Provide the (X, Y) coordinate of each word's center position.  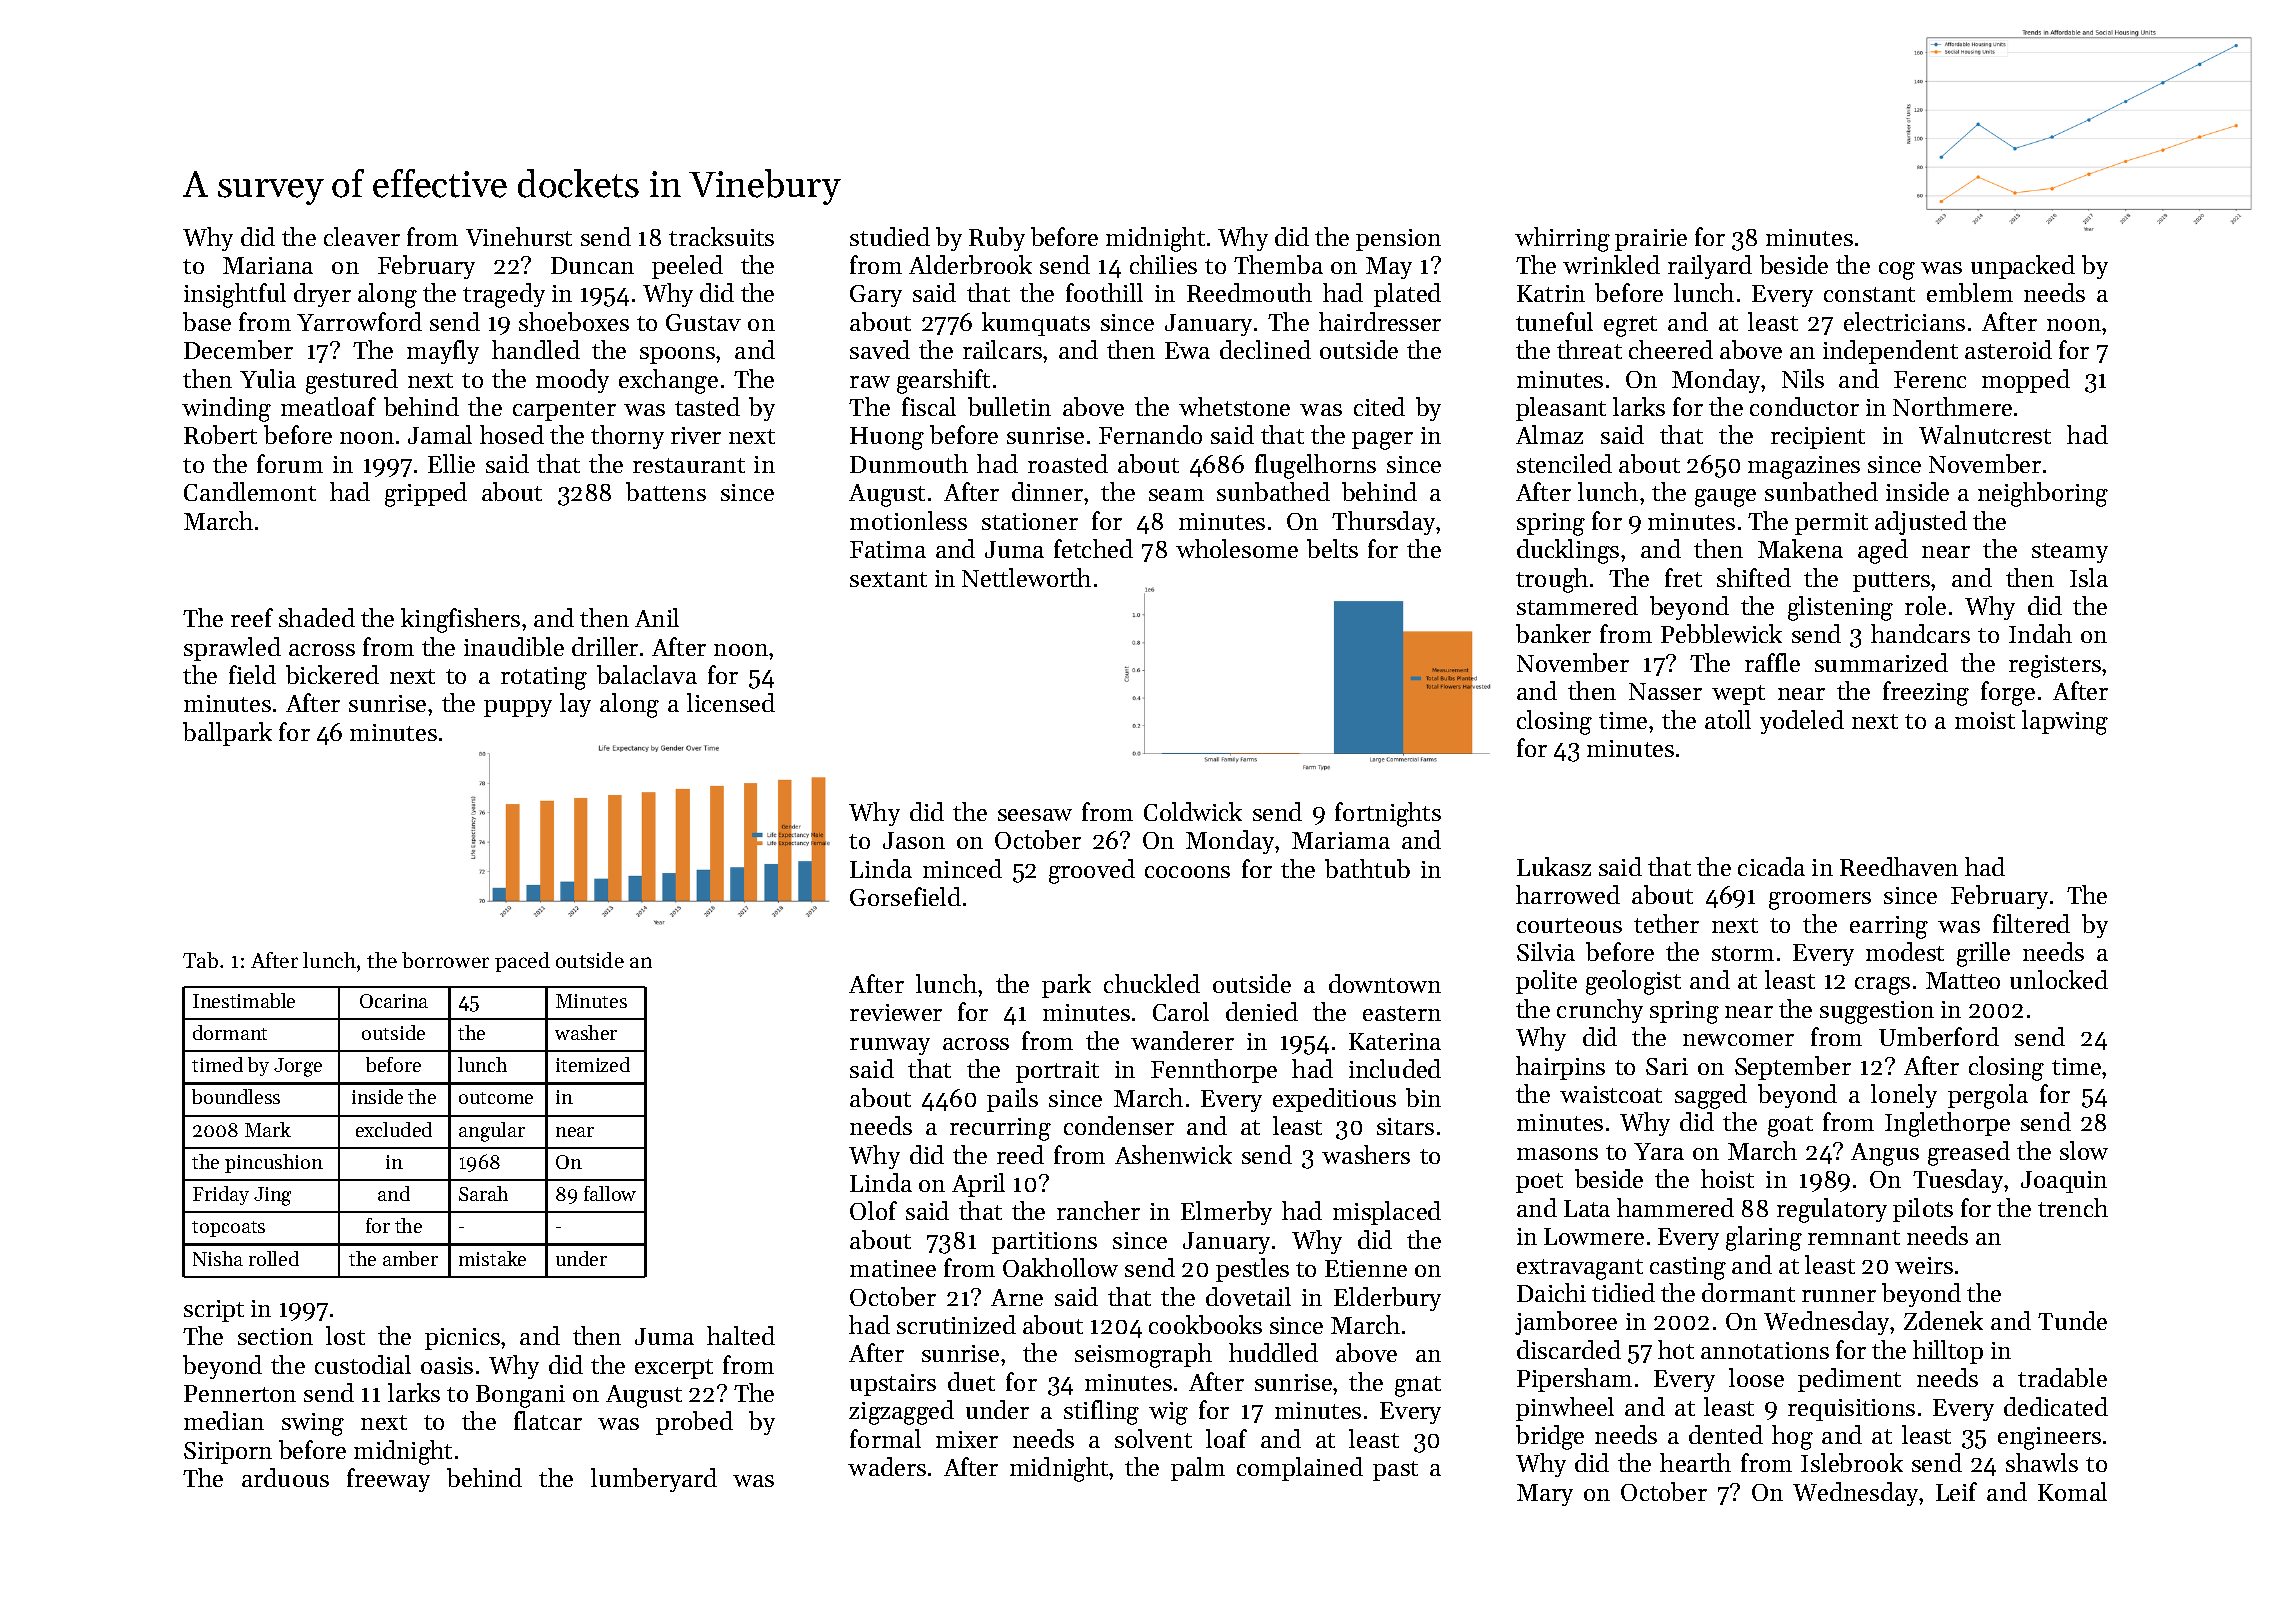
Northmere (1952, 406)
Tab (200, 960)
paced (522, 962)
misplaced (1387, 1213)
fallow (610, 1193)
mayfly (443, 352)
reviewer (896, 1012)
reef (252, 617)
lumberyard (654, 1480)
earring (1889, 927)
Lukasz (1554, 866)
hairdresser (1380, 321)
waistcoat (1611, 1094)
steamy (2070, 553)
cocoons (1187, 872)
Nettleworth (1026, 577)
